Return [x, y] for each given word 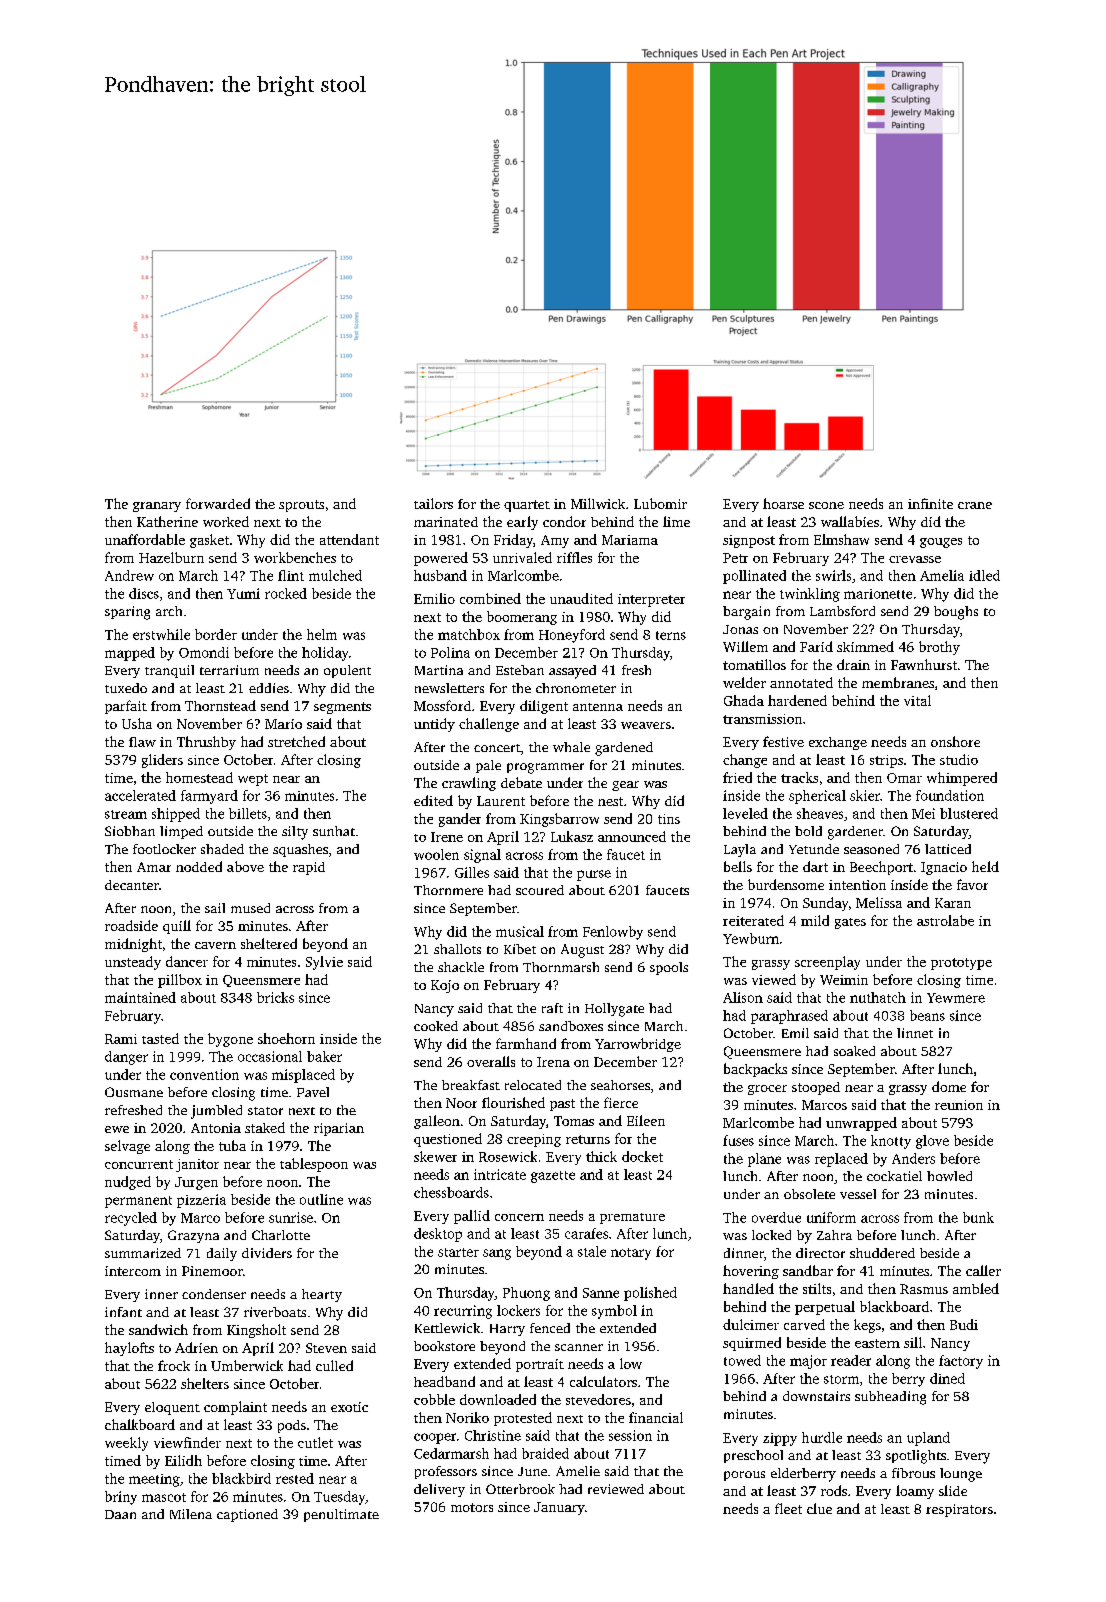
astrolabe [945, 920]
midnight [133, 945]
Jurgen [196, 1183]
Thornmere [448, 890]
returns [588, 1139]
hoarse [783, 503]
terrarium [229, 670]
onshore [955, 741]
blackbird [241, 1478]
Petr [735, 558]
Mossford [442, 705]
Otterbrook [520, 1489]
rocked [286, 593]
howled [949, 1176]
